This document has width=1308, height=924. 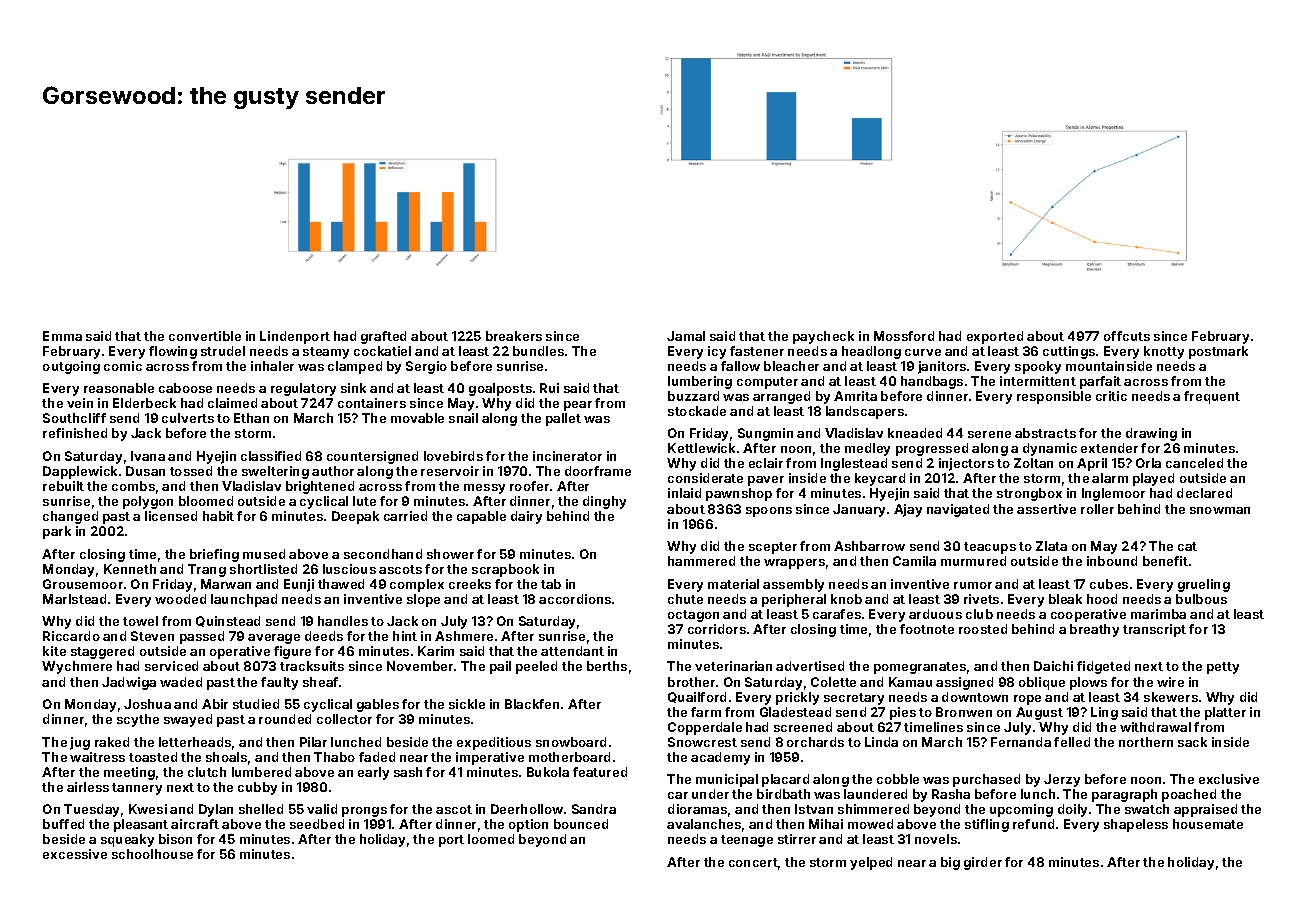 I want to click on offcuts, so click(x=1127, y=336).
